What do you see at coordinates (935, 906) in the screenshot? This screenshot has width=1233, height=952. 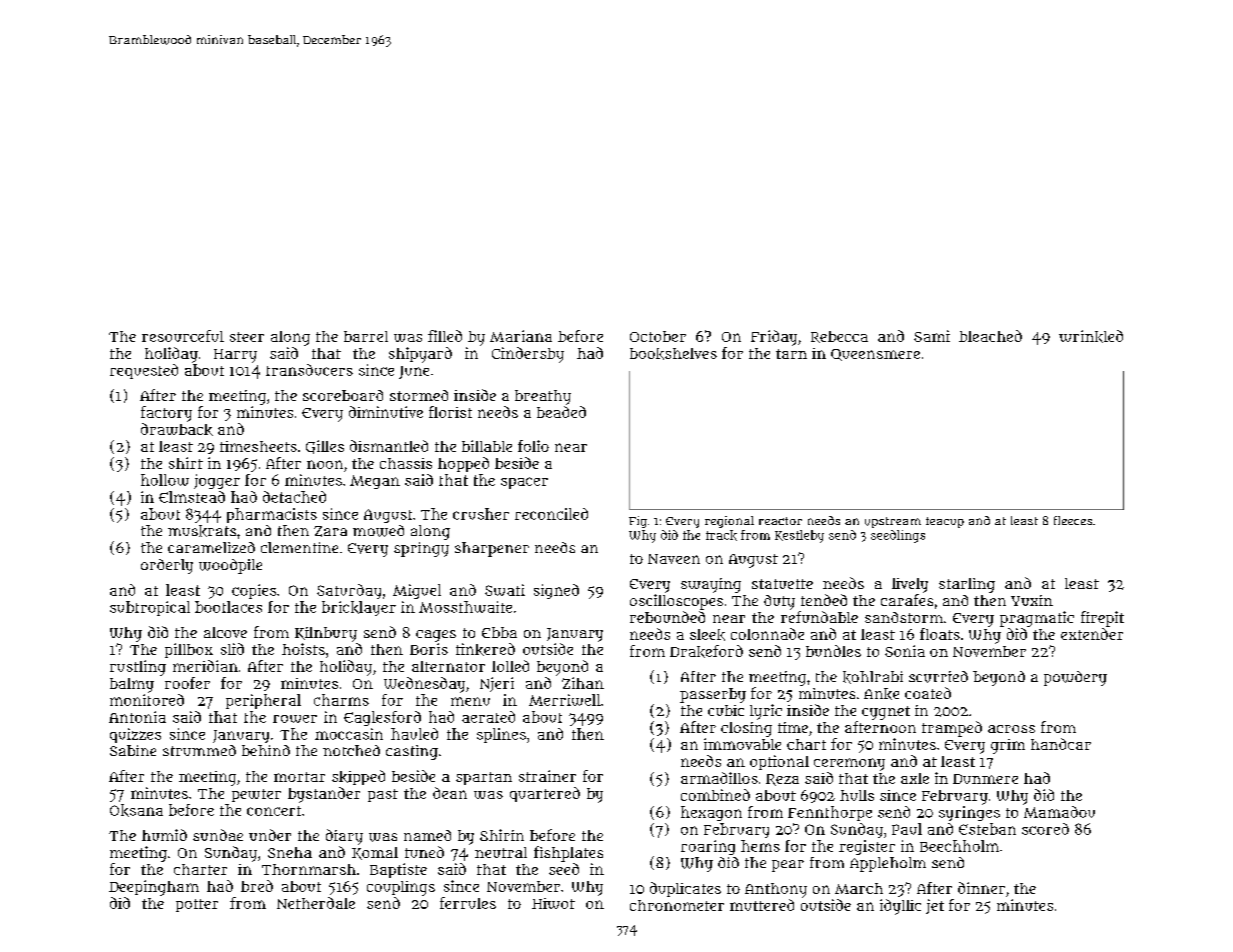 I see `jet` at bounding box center [935, 906].
